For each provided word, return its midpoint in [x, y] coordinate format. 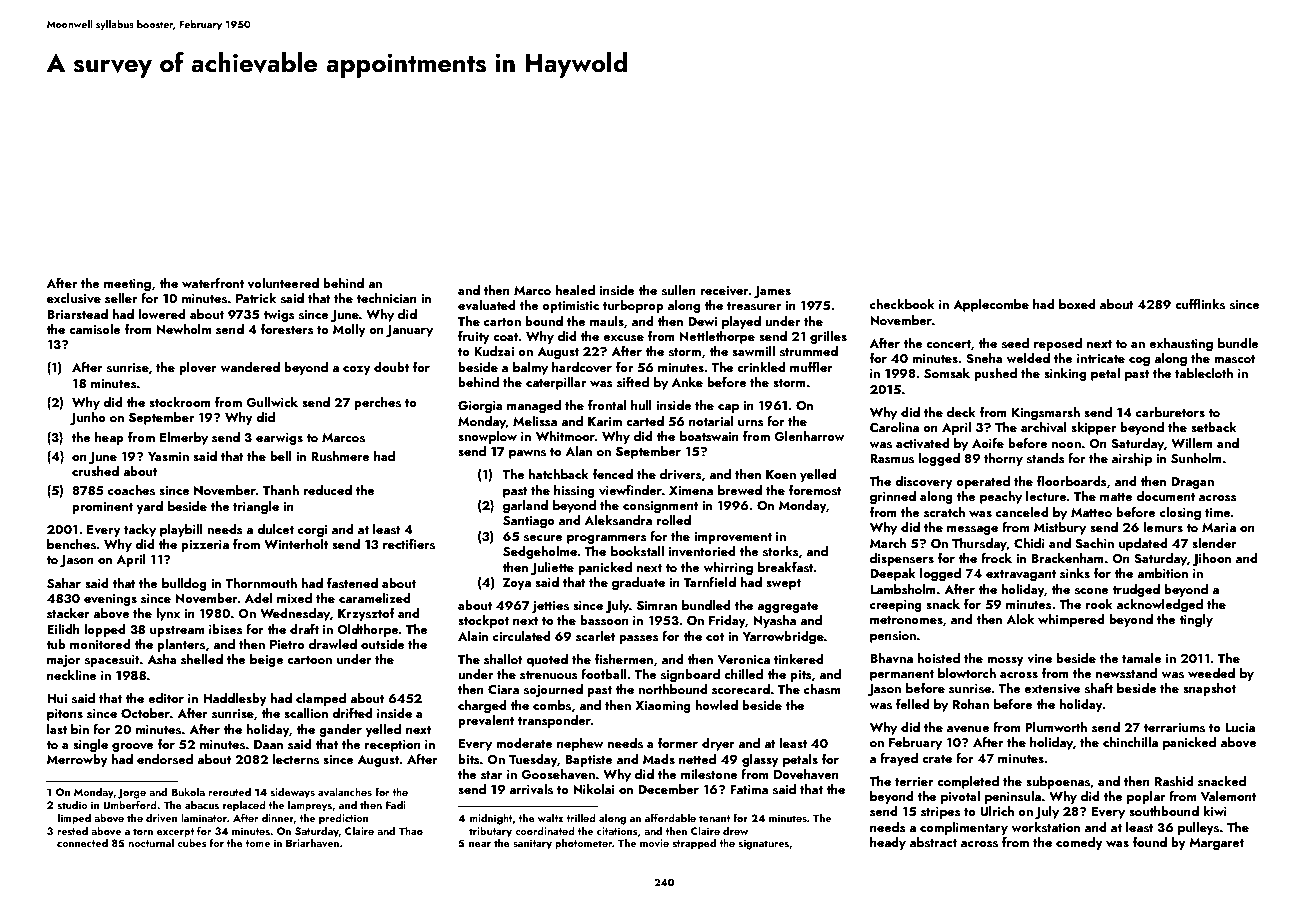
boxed [1077, 304]
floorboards [1072, 481]
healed [575, 290]
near [480, 844]
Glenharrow [809, 436]
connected [82, 842]
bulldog [184, 584]
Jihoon [1211, 559]
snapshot [1209, 689]
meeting [127, 285]
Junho [88, 418]
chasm [822, 689]
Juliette [552, 568]
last [57, 729]
